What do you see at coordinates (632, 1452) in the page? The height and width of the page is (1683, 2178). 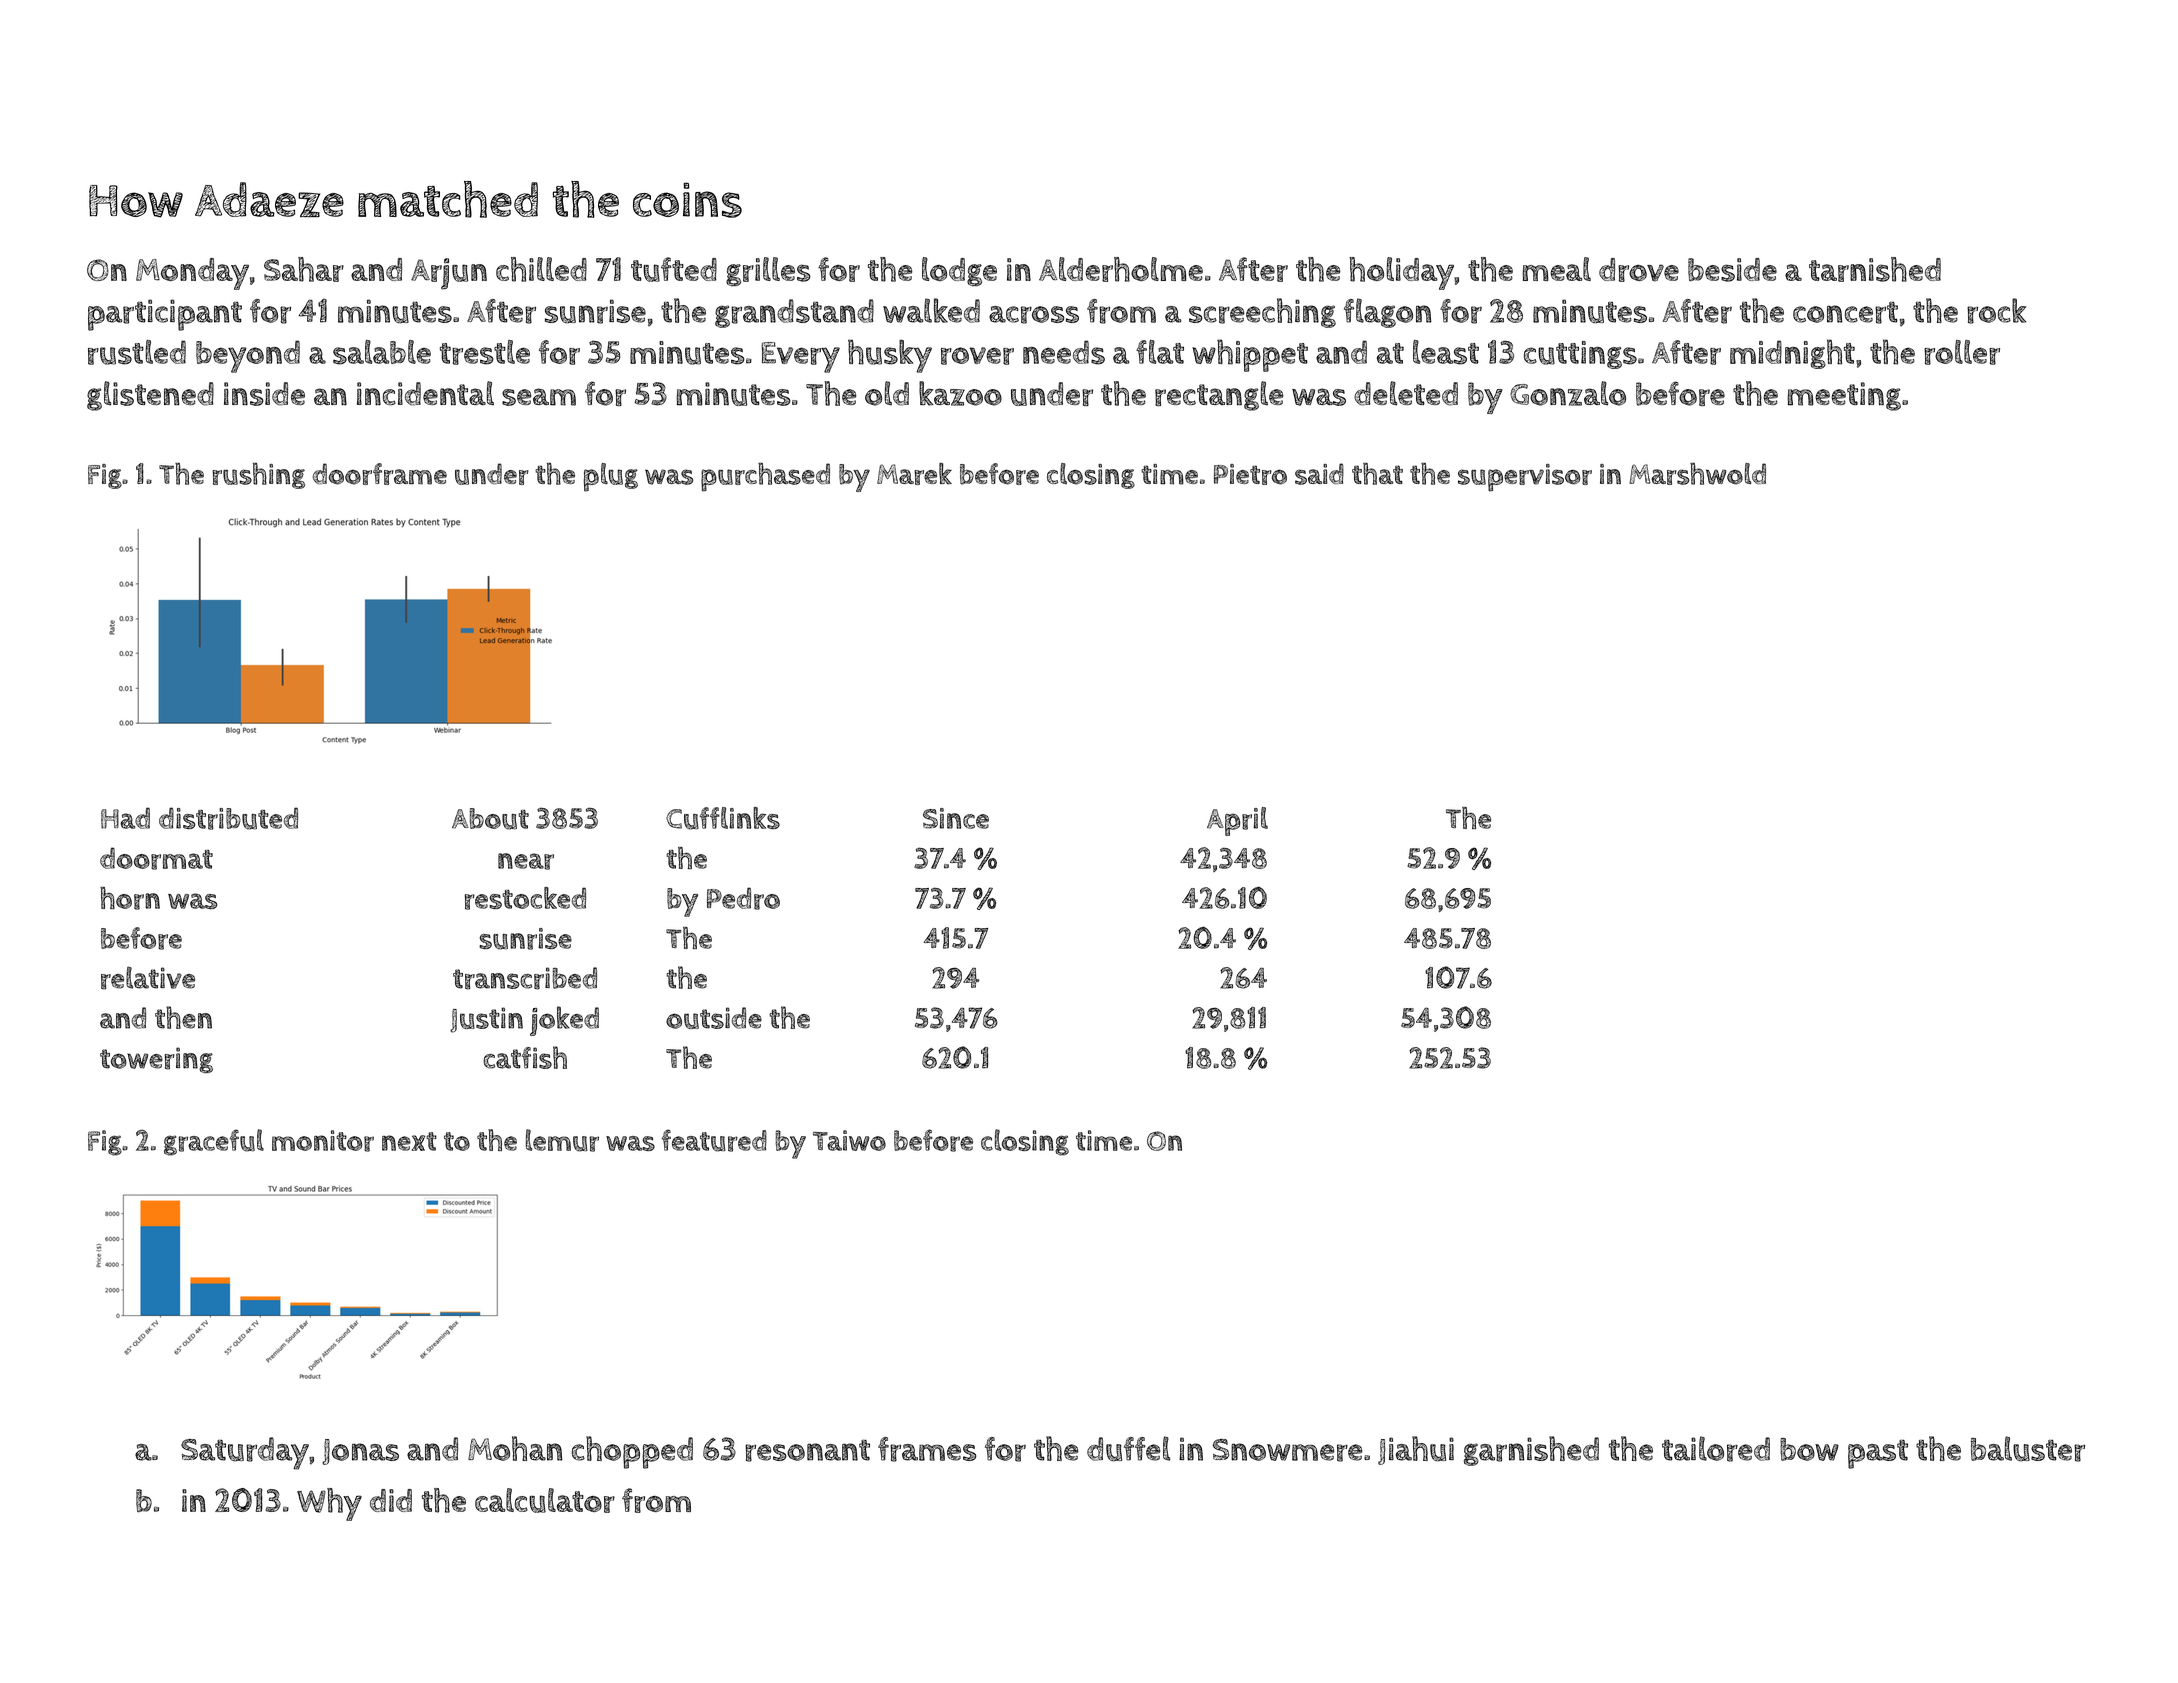 I see `chopped` at bounding box center [632, 1452].
